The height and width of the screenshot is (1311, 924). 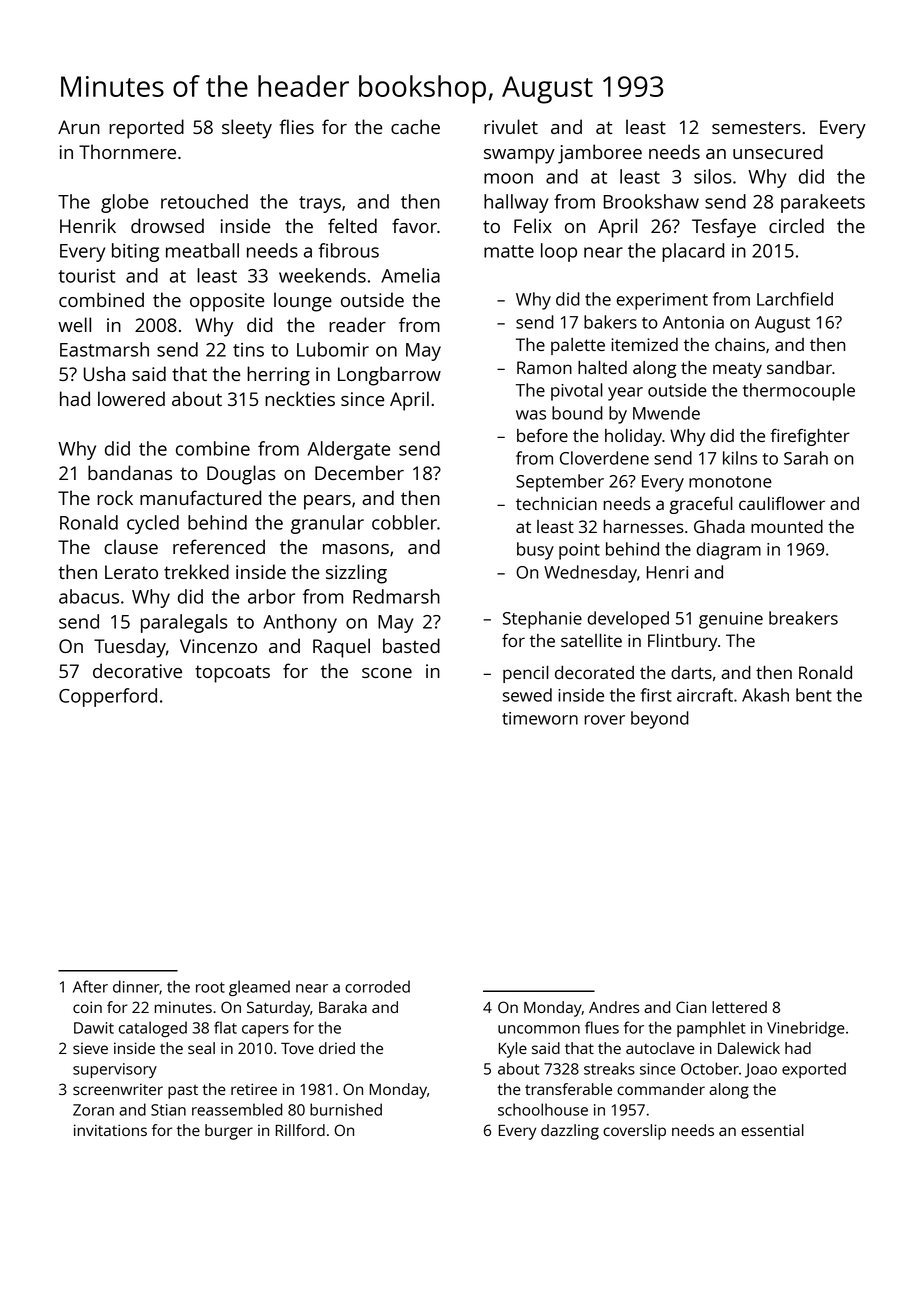 I want to click on sleety, so click(x=247, y=129).
